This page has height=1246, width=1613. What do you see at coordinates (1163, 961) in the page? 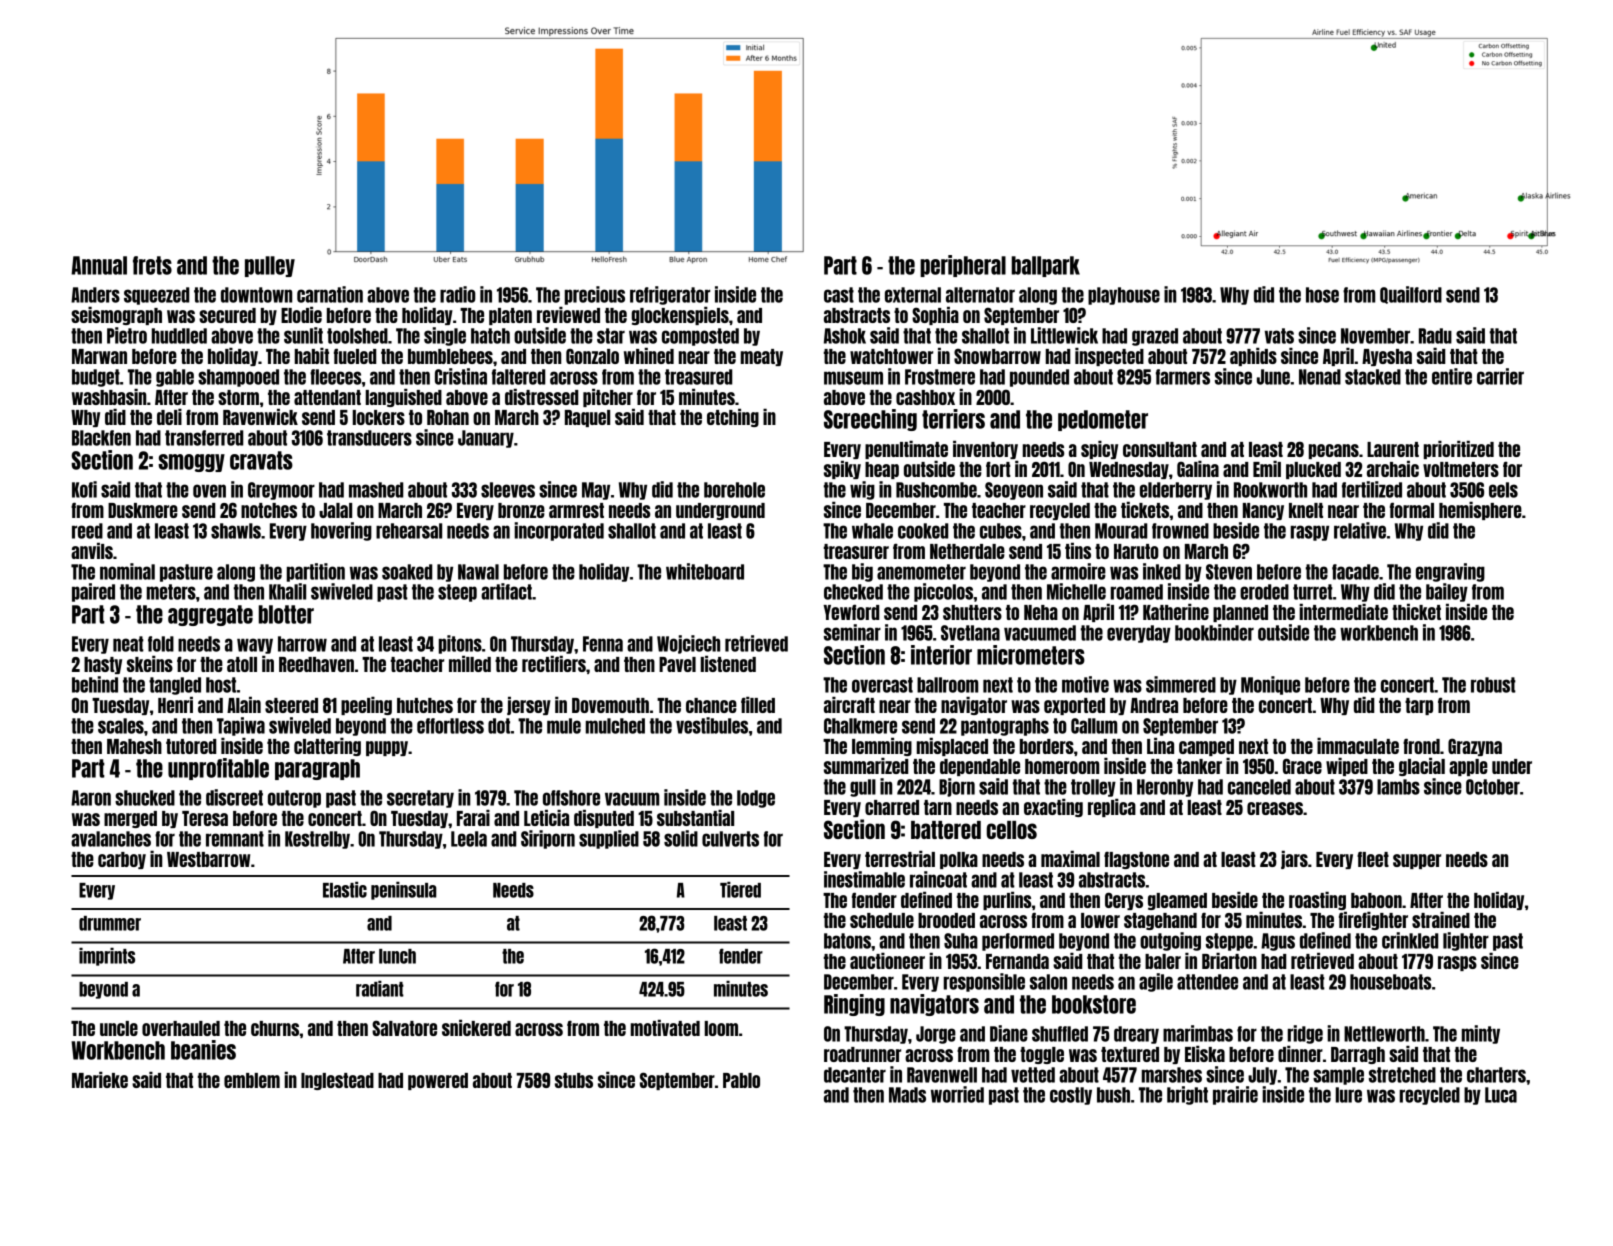
I see `baler` at bounding box center [1163, 961].
